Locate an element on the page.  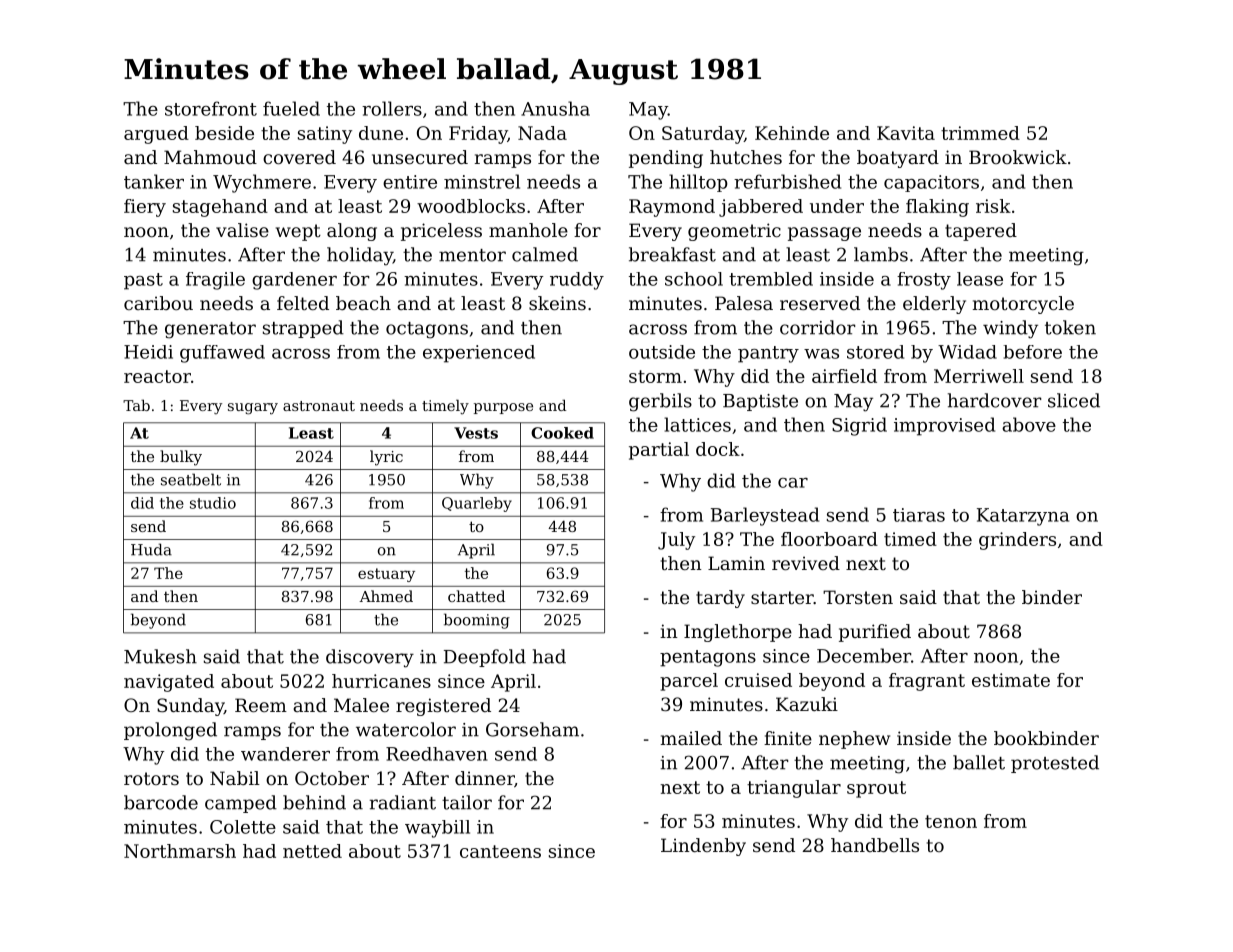
mentor is located at coordinates (472, 255).
